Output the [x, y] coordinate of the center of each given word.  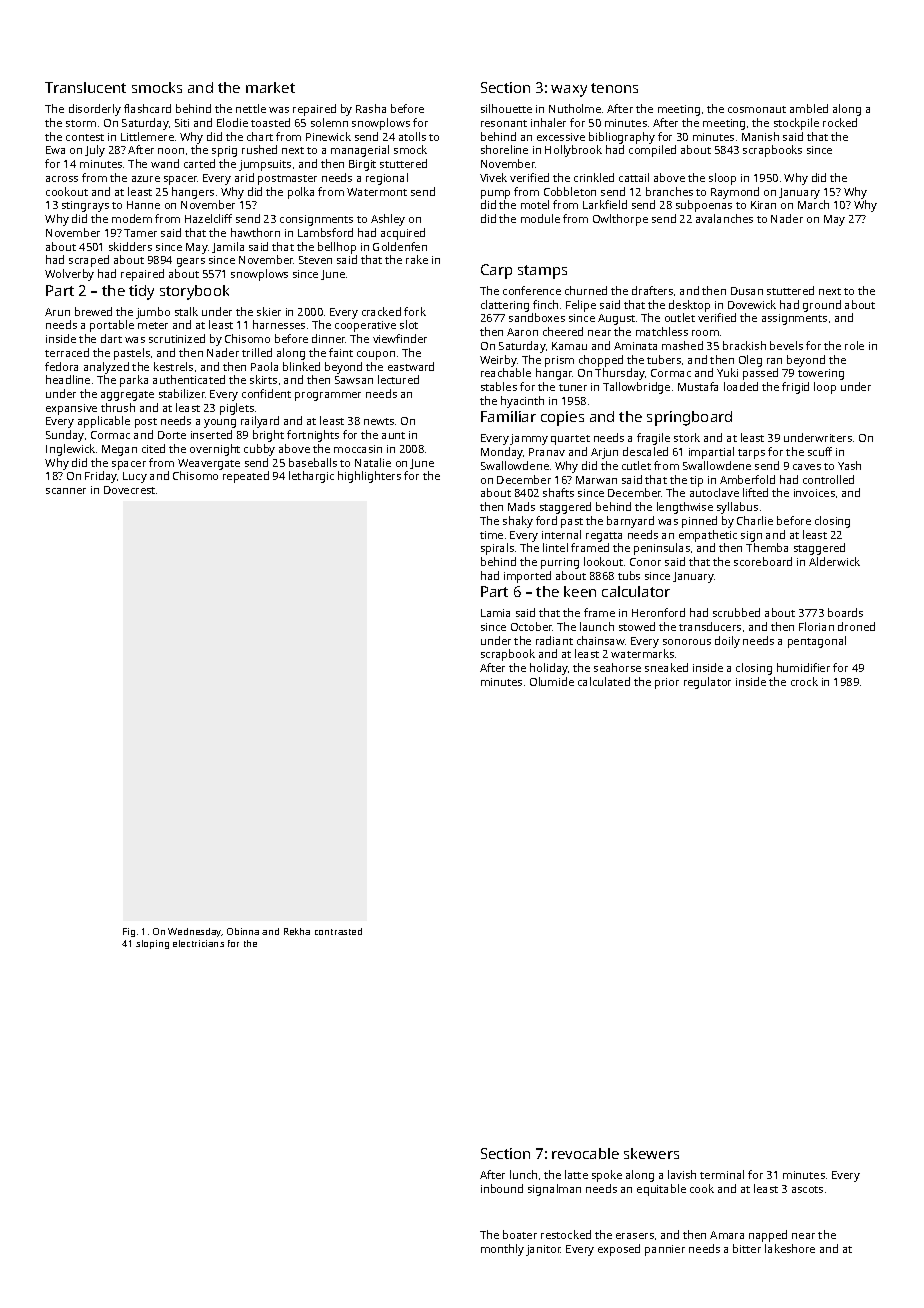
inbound [502, 1188]
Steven [315, 260]
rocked [840, 122]
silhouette [506, 108]
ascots [807, 1189]
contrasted [338, 931]
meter [153, 325]
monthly [502, 1250]
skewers [651, 1153]
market [270, 87]
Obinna [243, 931]
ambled [809, 108]
